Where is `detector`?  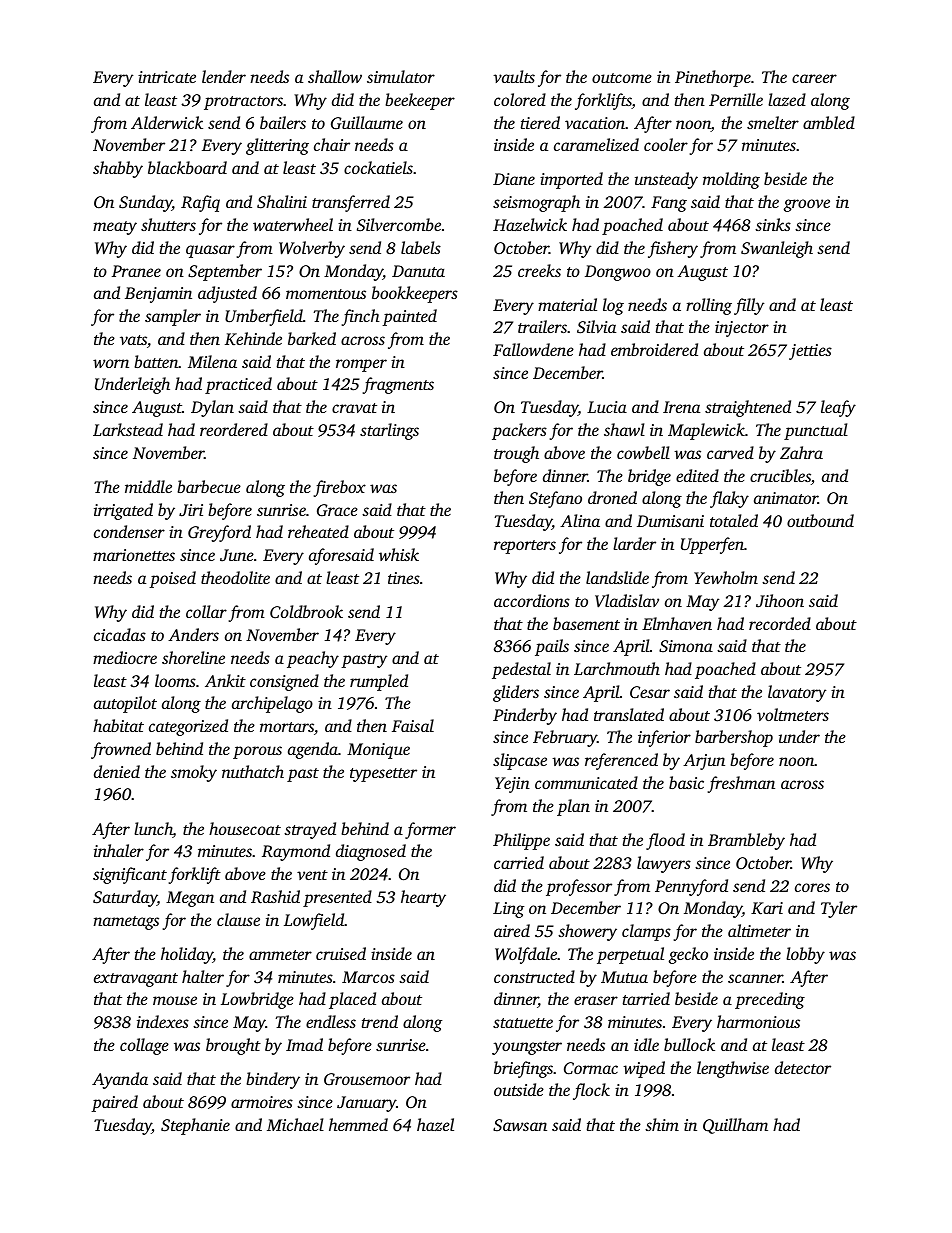 detector is located at coordinates (803, 1067).
